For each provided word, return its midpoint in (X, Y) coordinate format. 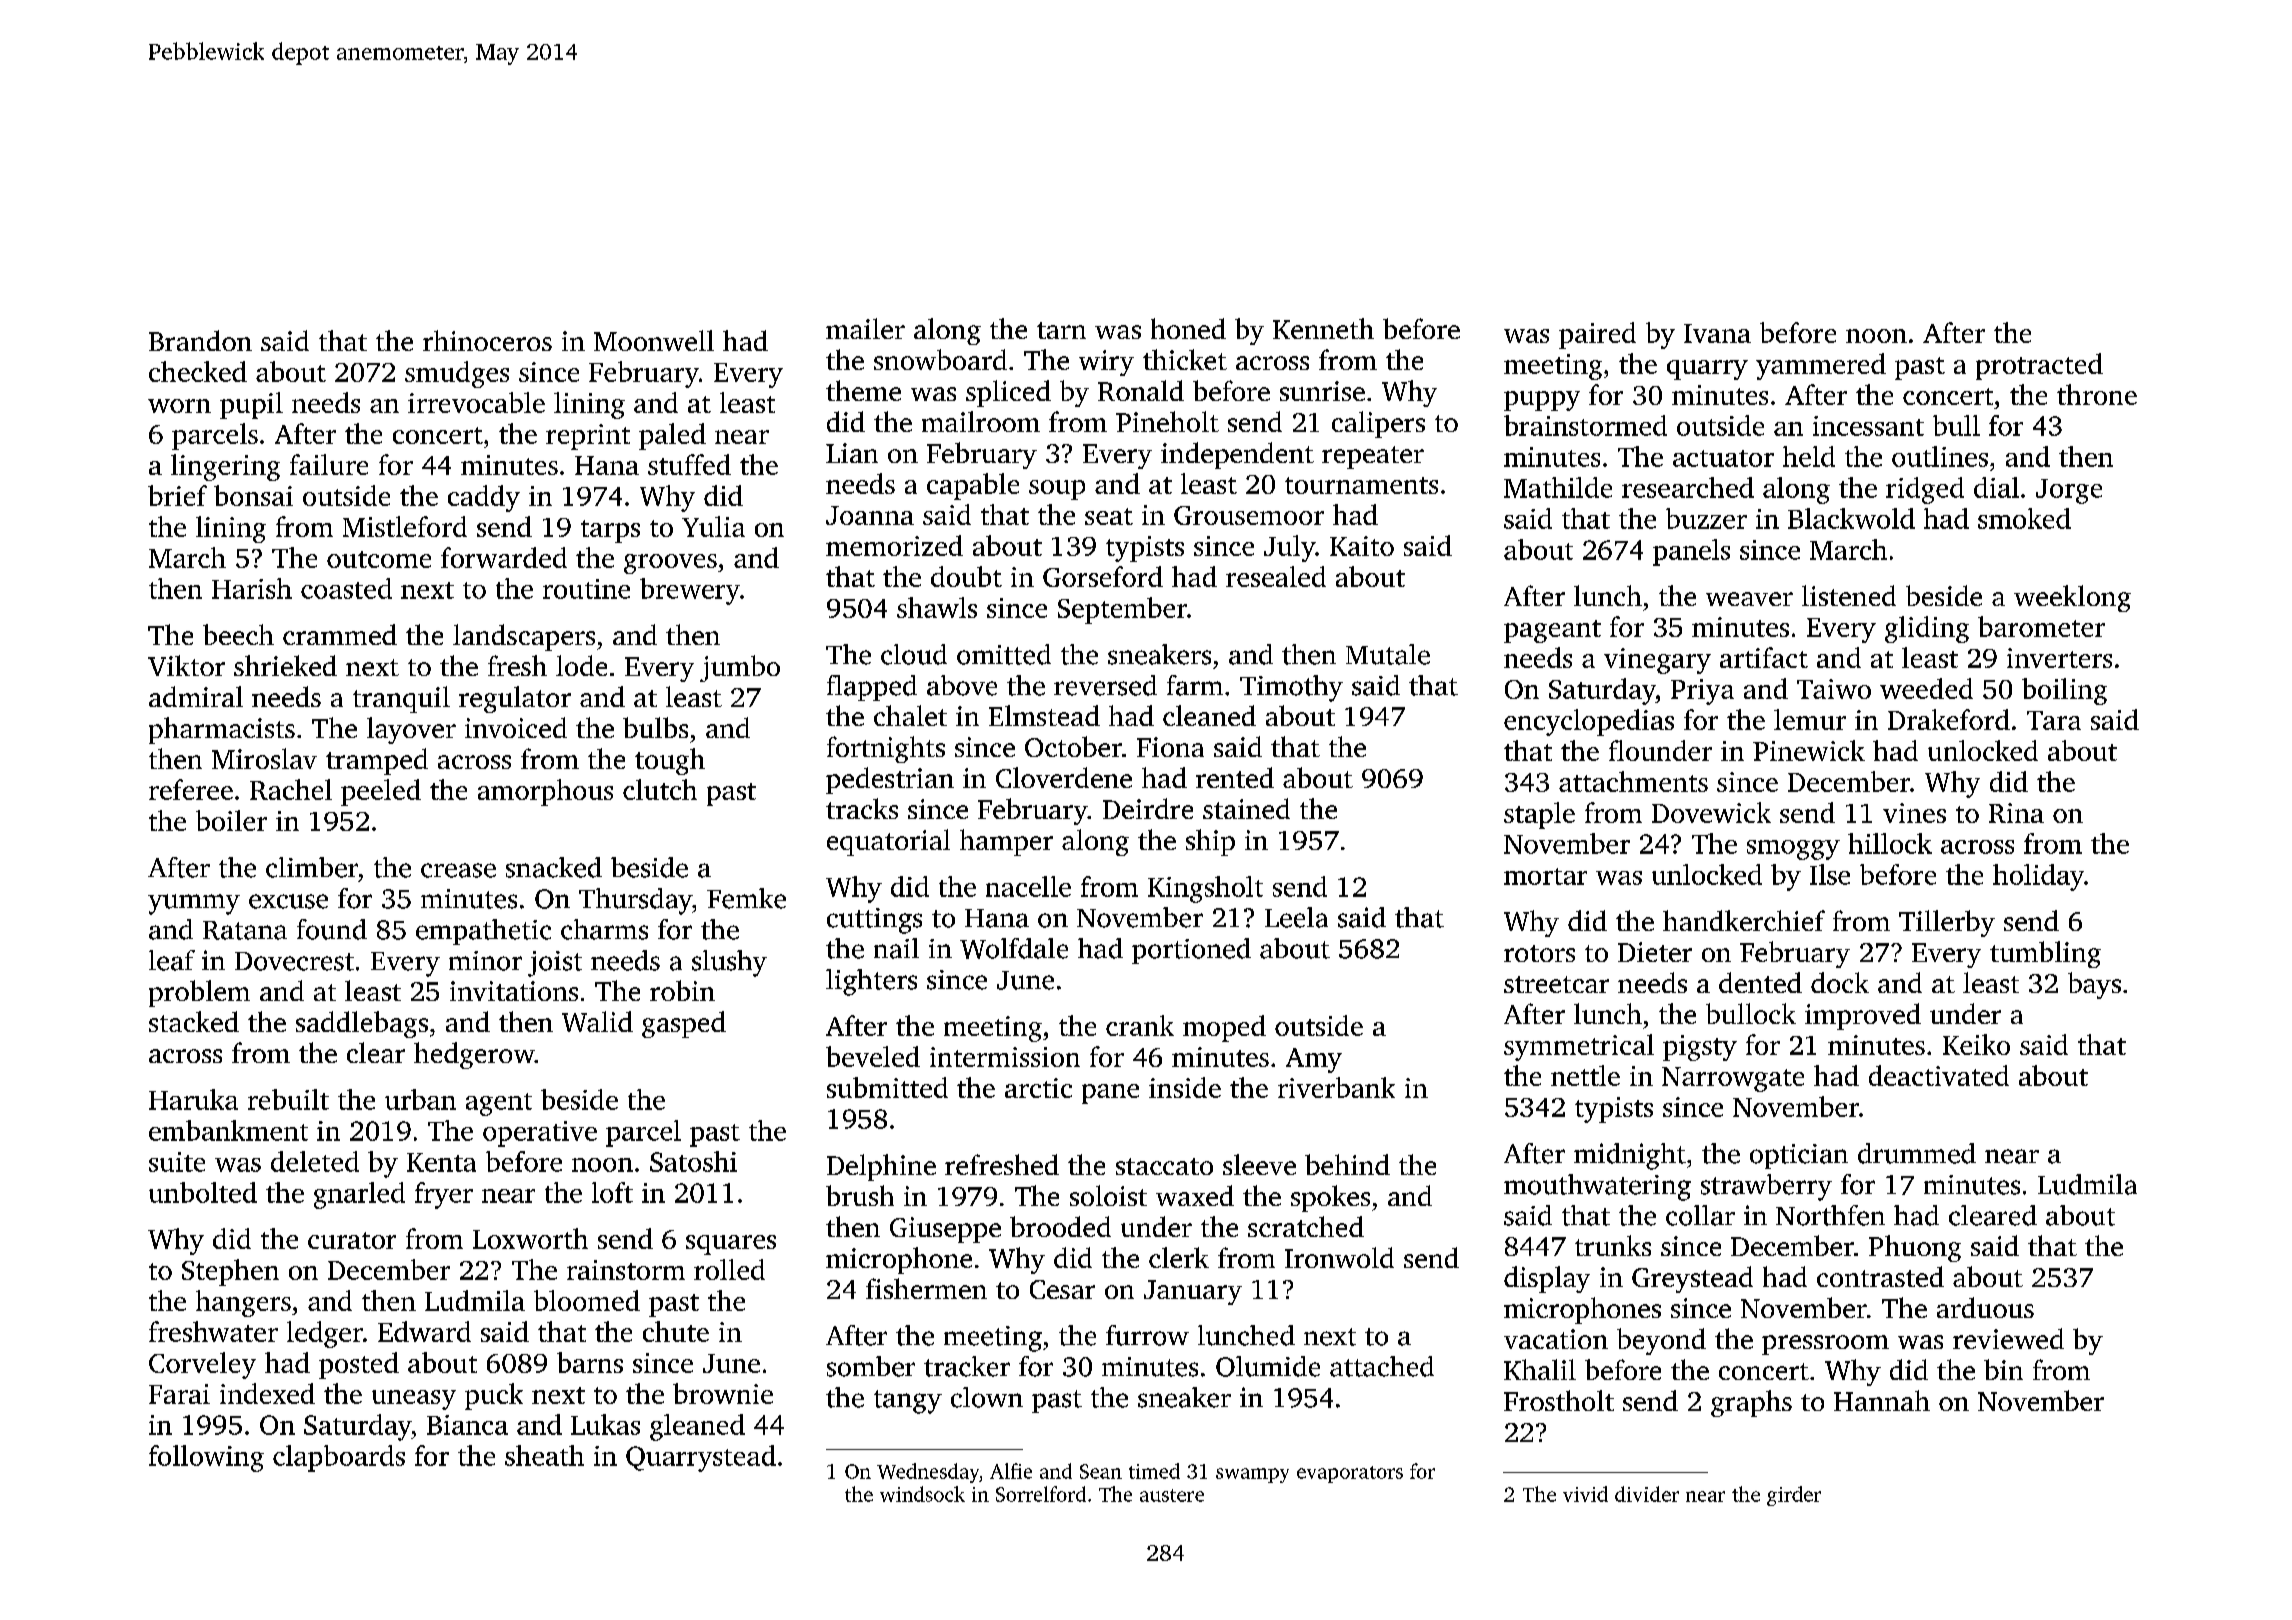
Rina (2016, 813)
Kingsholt (1205, 889)
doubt (966, 576)
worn (179, 406)
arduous (1985, 1307)
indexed (267, 1393)
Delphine (881, 1167)
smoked (2024, 518)
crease (458, 870)
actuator (1723, 458)
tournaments (1361, 485)
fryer (444, 1195)
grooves (670, 564)
